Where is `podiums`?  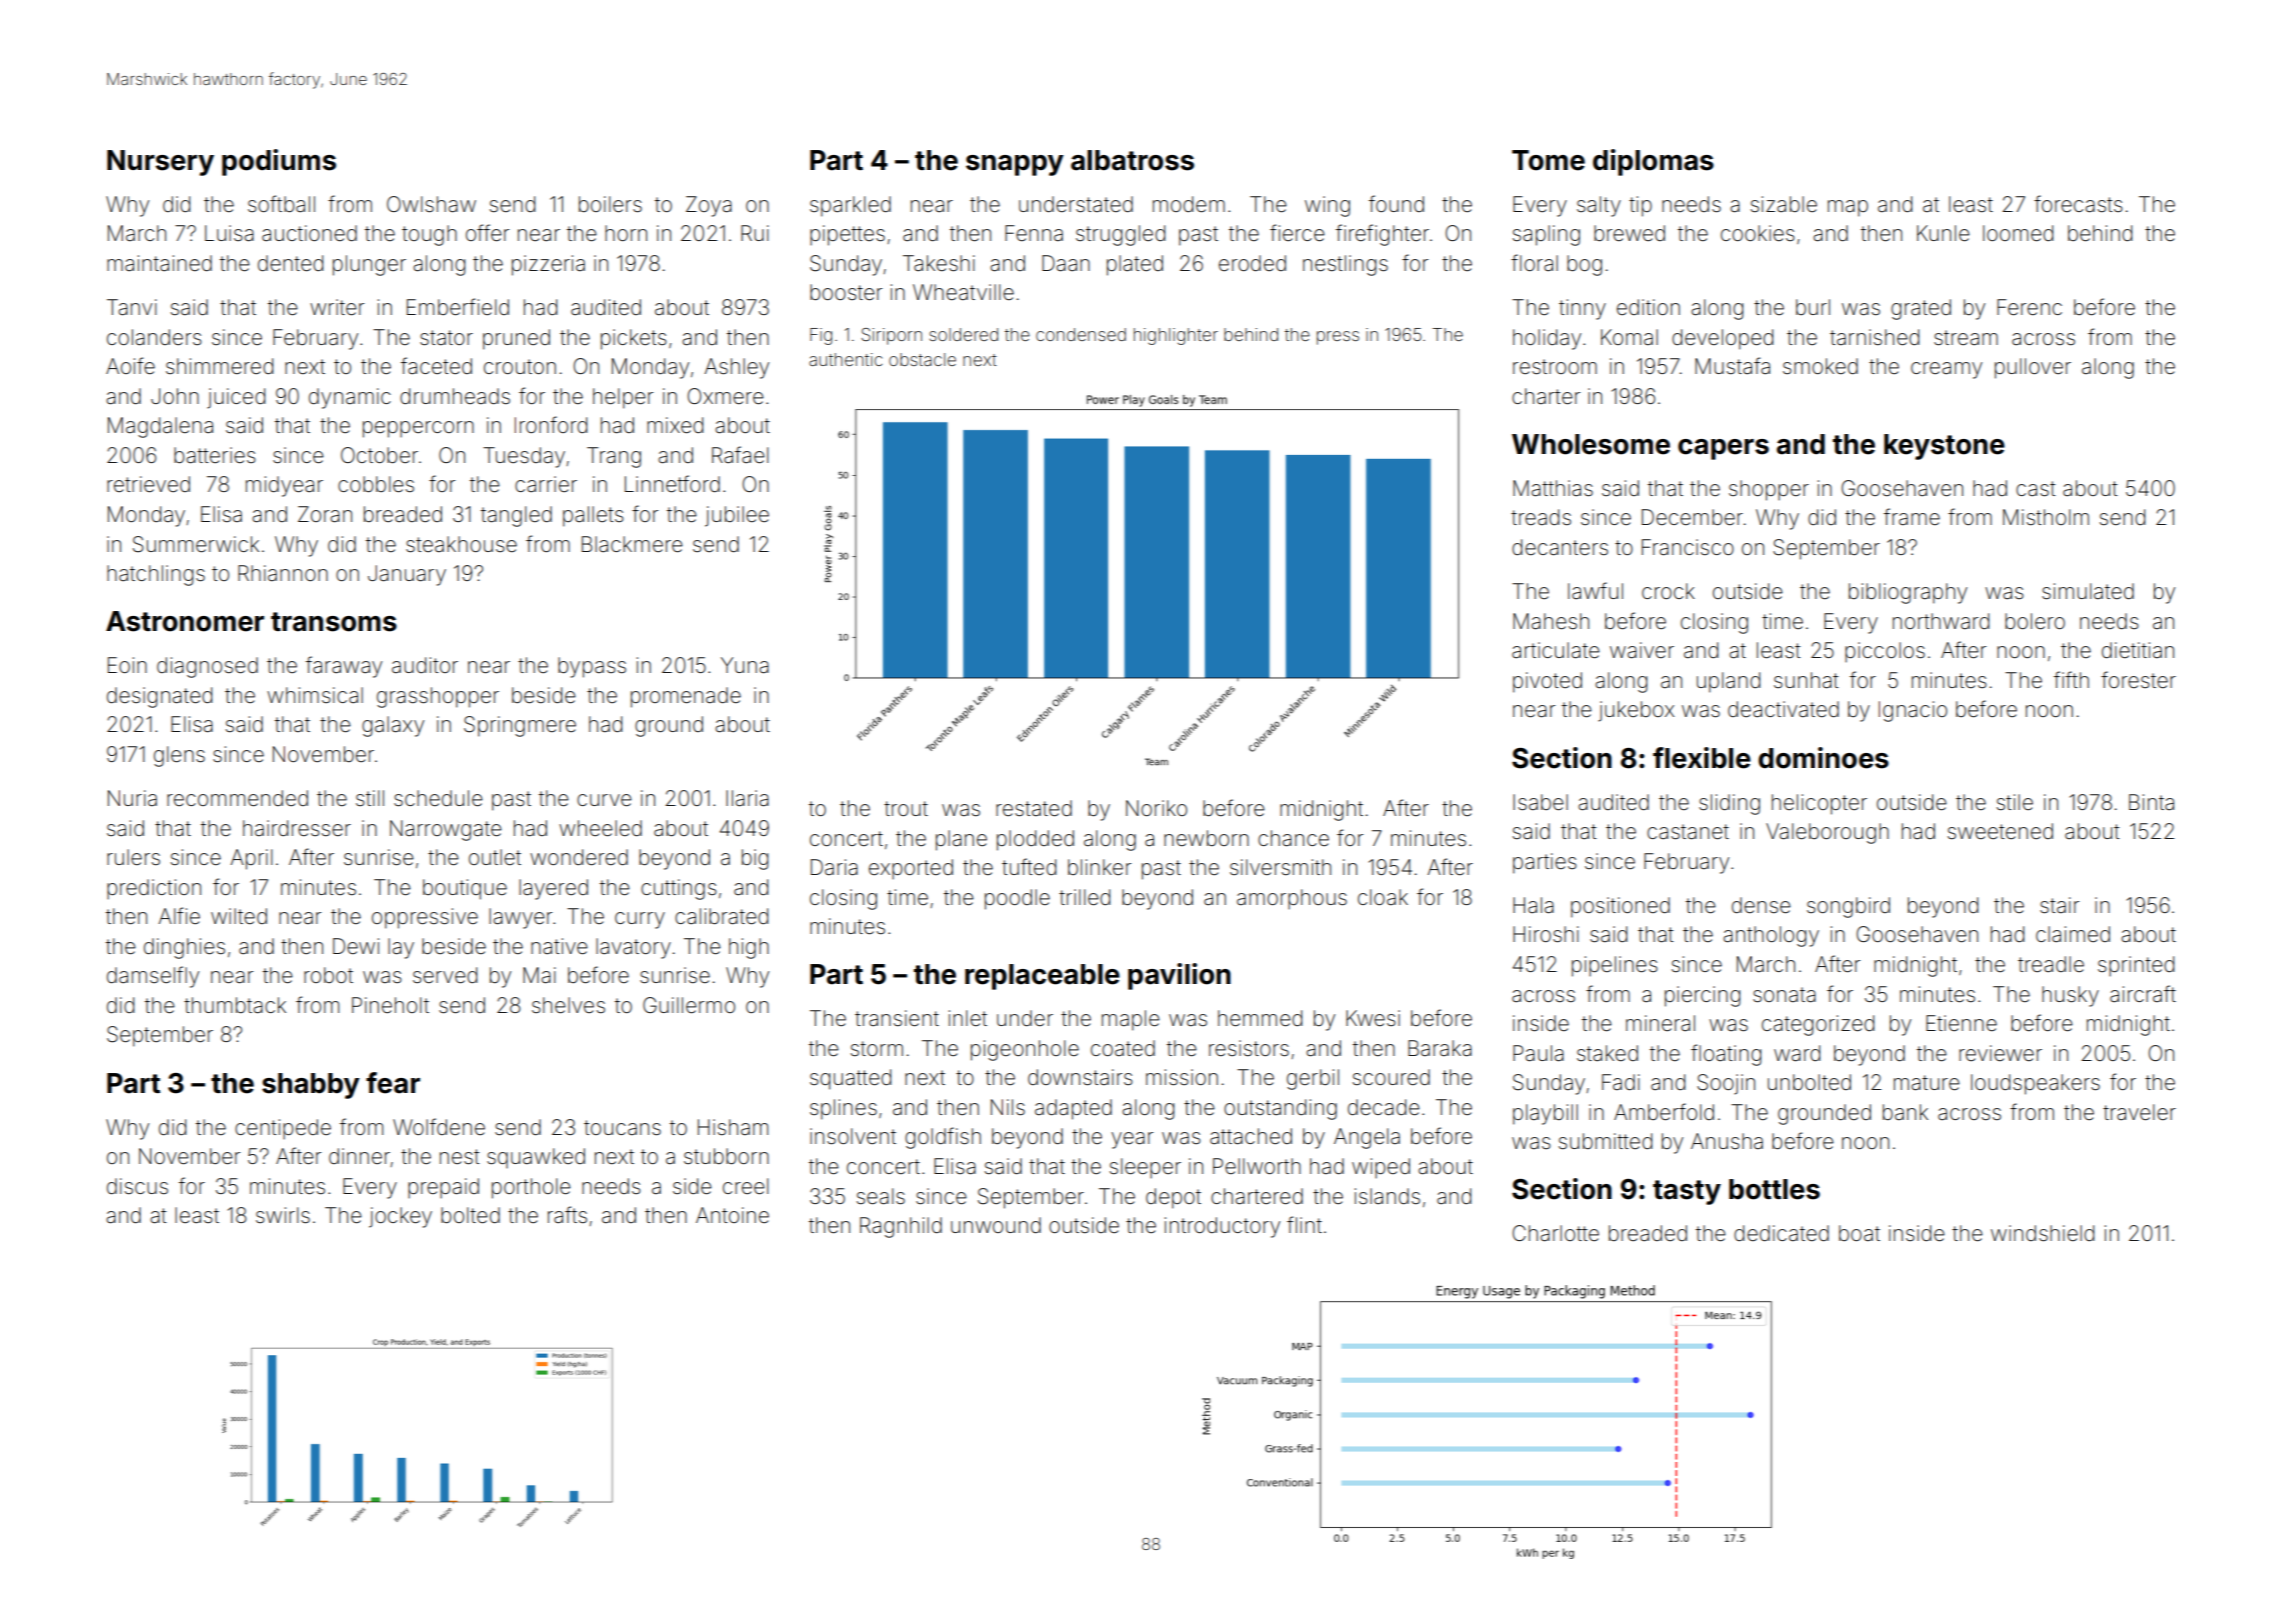 podiums is located at coordinates (279, 162).
